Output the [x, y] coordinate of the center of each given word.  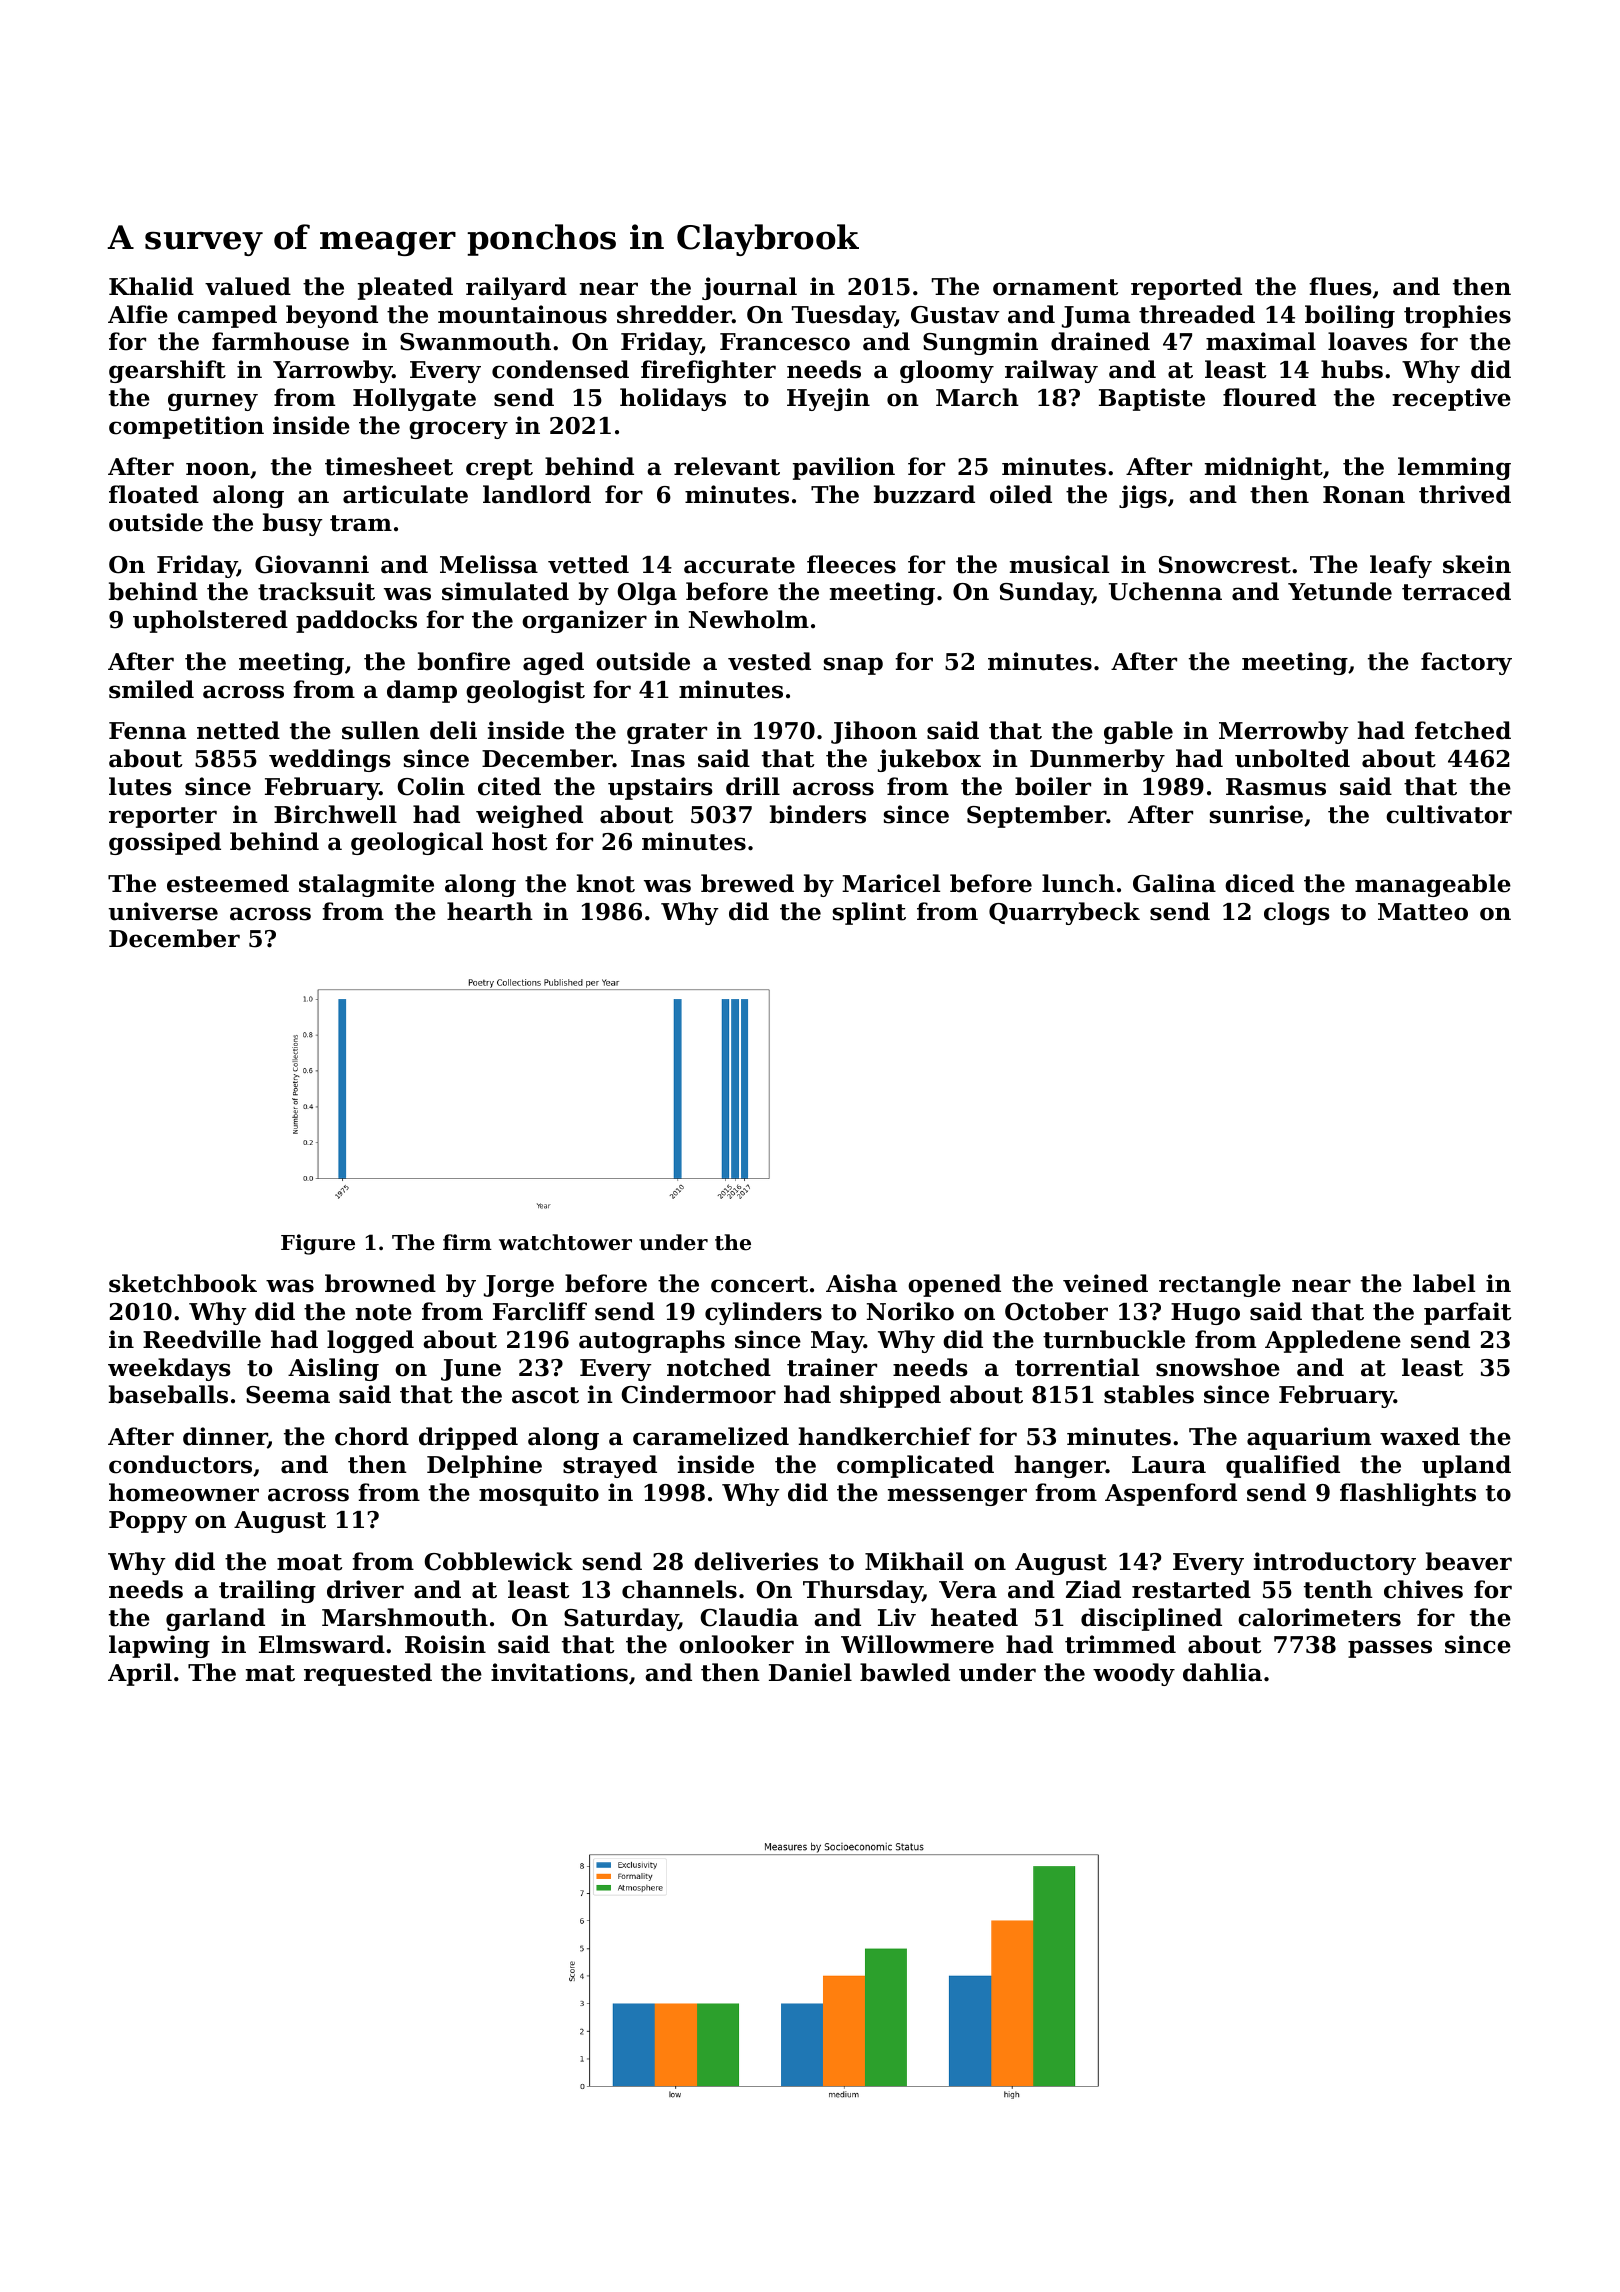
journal [749, 288]
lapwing [159, 1646]
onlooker [736, 1644]
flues [1340, 286]
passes [1390, 1649]
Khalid [151, 286]
